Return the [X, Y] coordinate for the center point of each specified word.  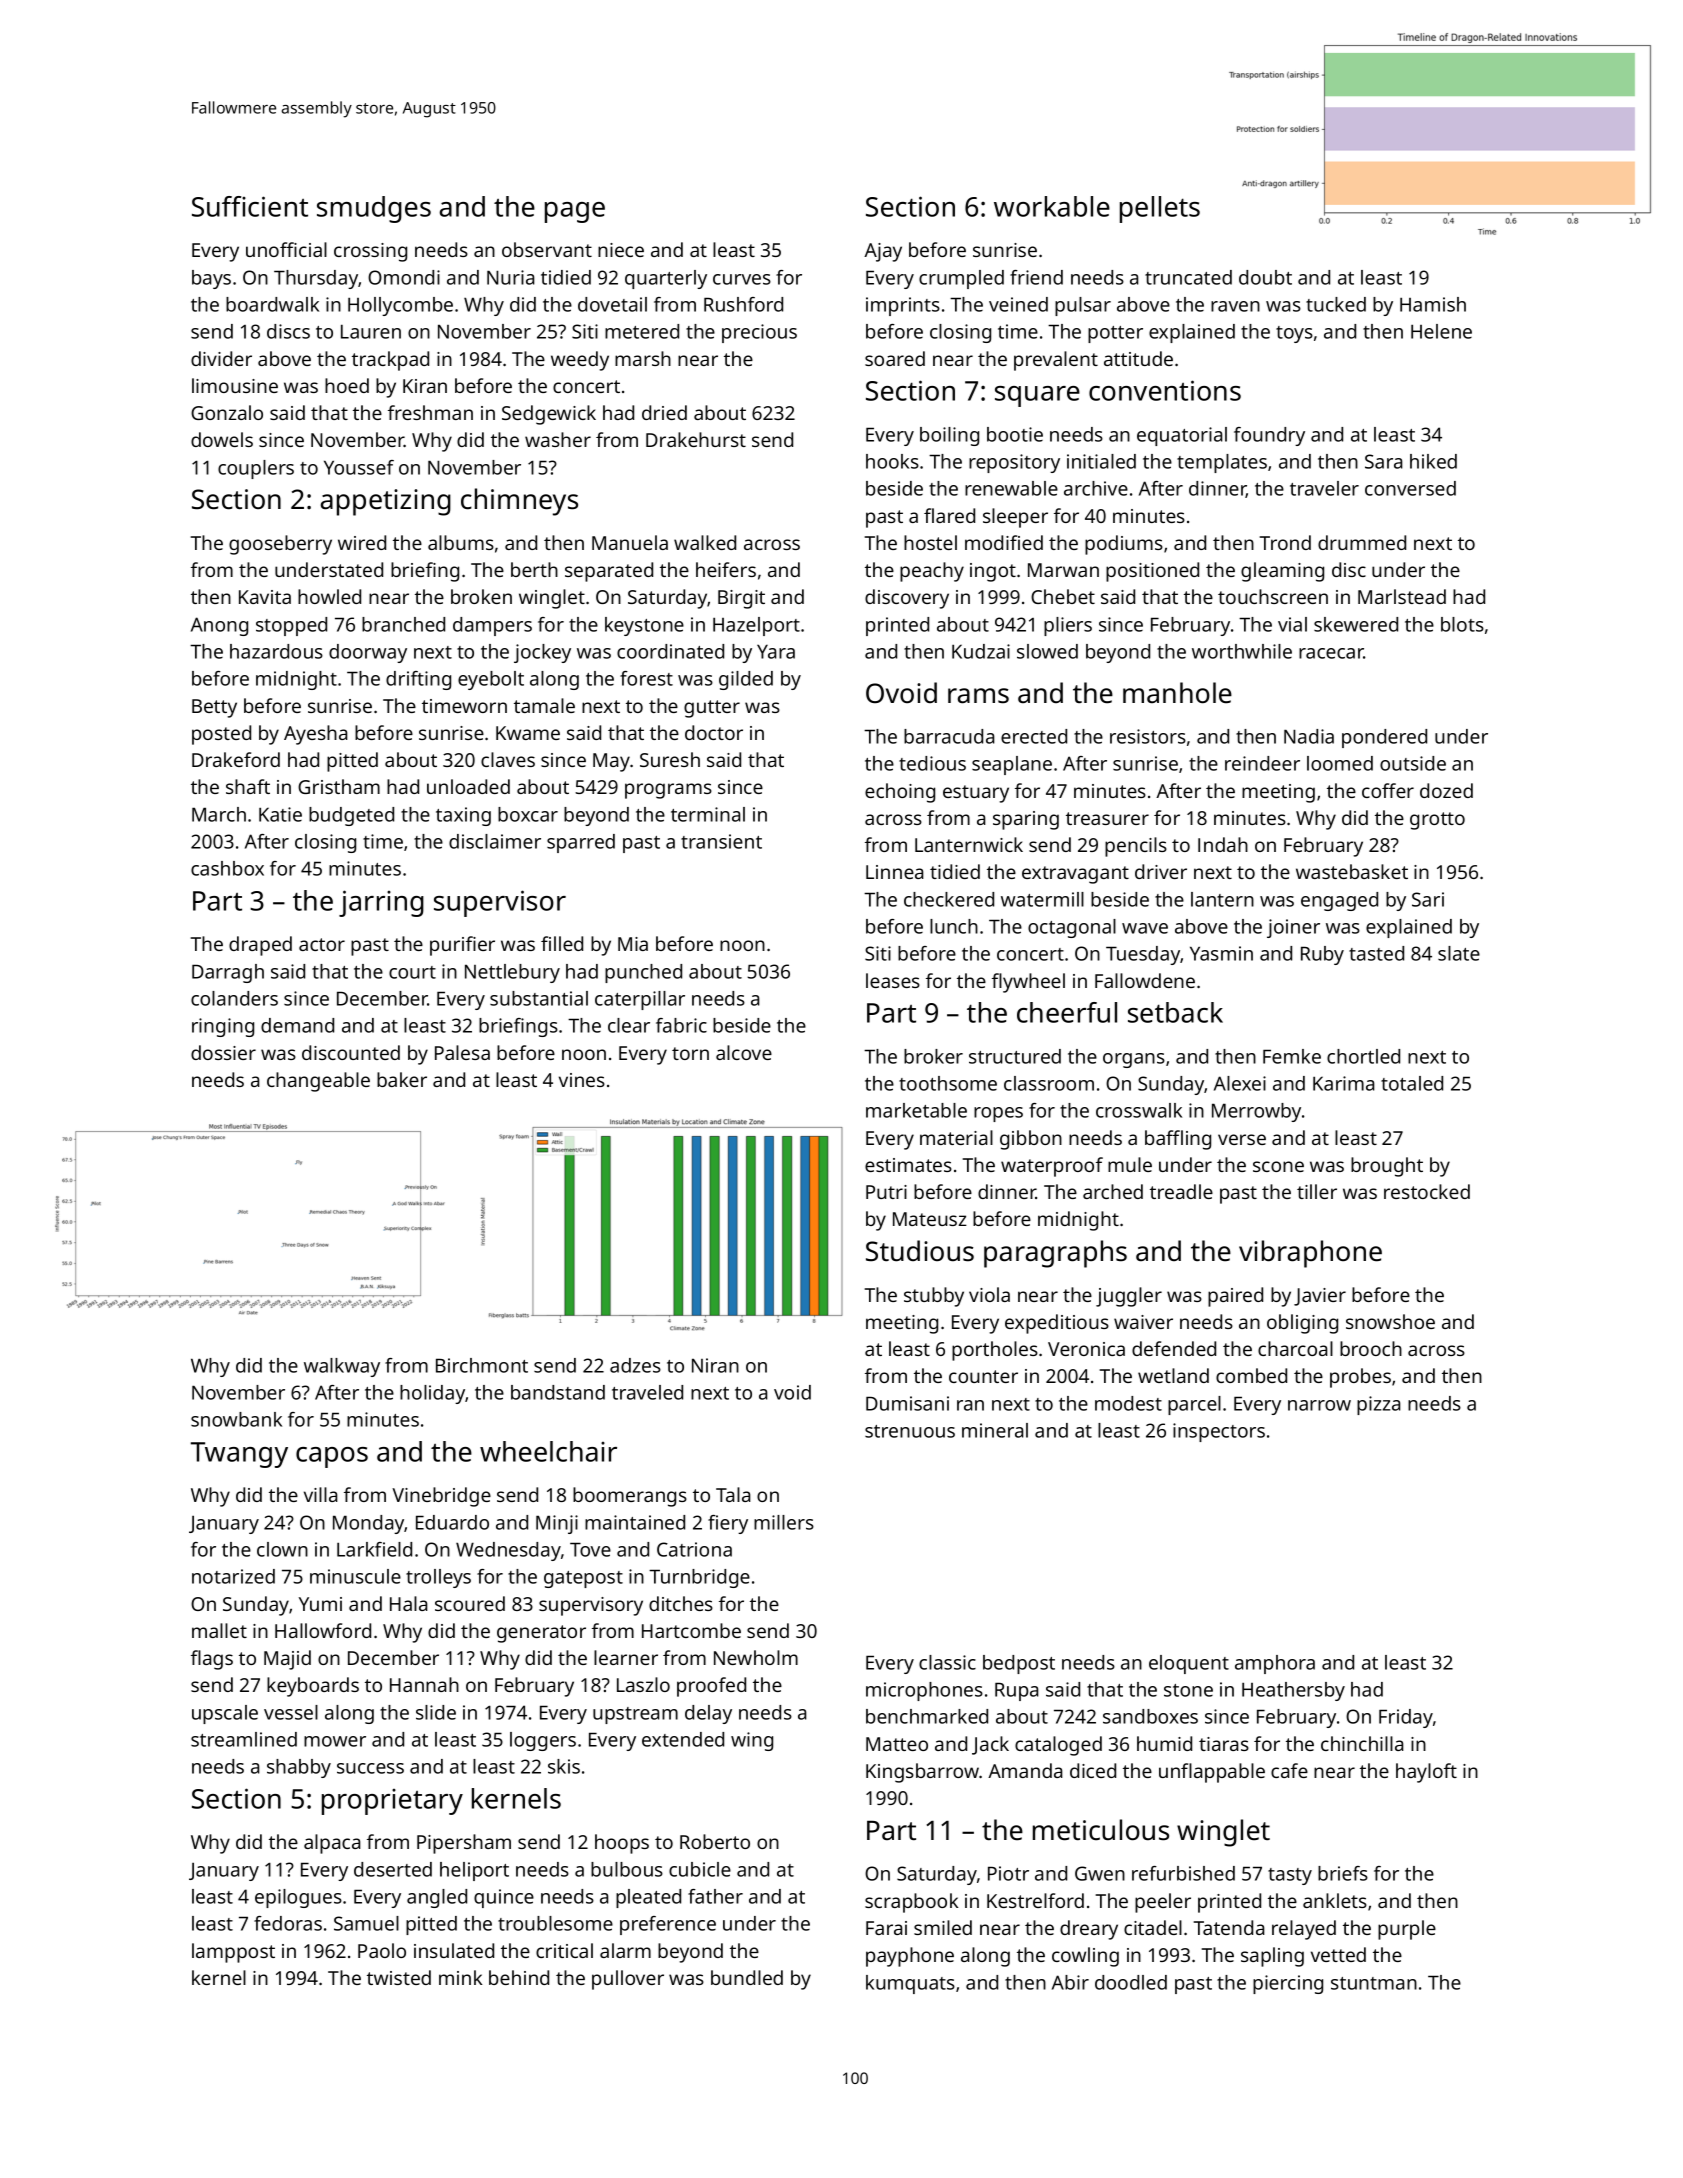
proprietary [392, 1802]
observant [547, 249]
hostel [930, 542]
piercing [1288, 1984]
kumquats [910, 1984]
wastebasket [1352, 871]
